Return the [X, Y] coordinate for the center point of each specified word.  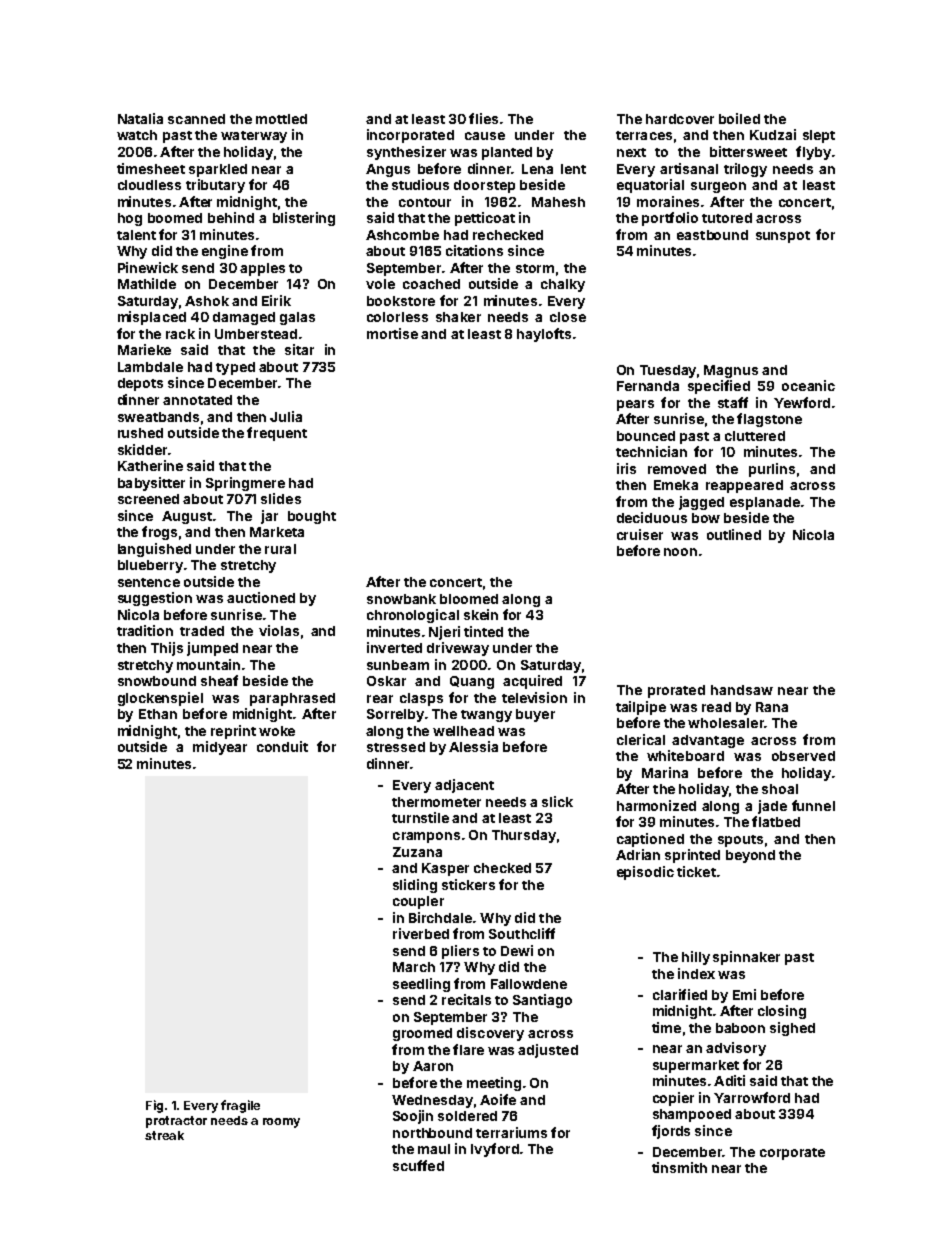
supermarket [696, 1066]
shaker [458, 317]
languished [154, 550]
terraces [644, 135]
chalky [563, 285]
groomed [422, 1034]
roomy [281, 1123]
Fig [154, 1106]
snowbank [401, 599]
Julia [286, 416]
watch [137, 135]
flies [483, 118]
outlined [734, 534]
